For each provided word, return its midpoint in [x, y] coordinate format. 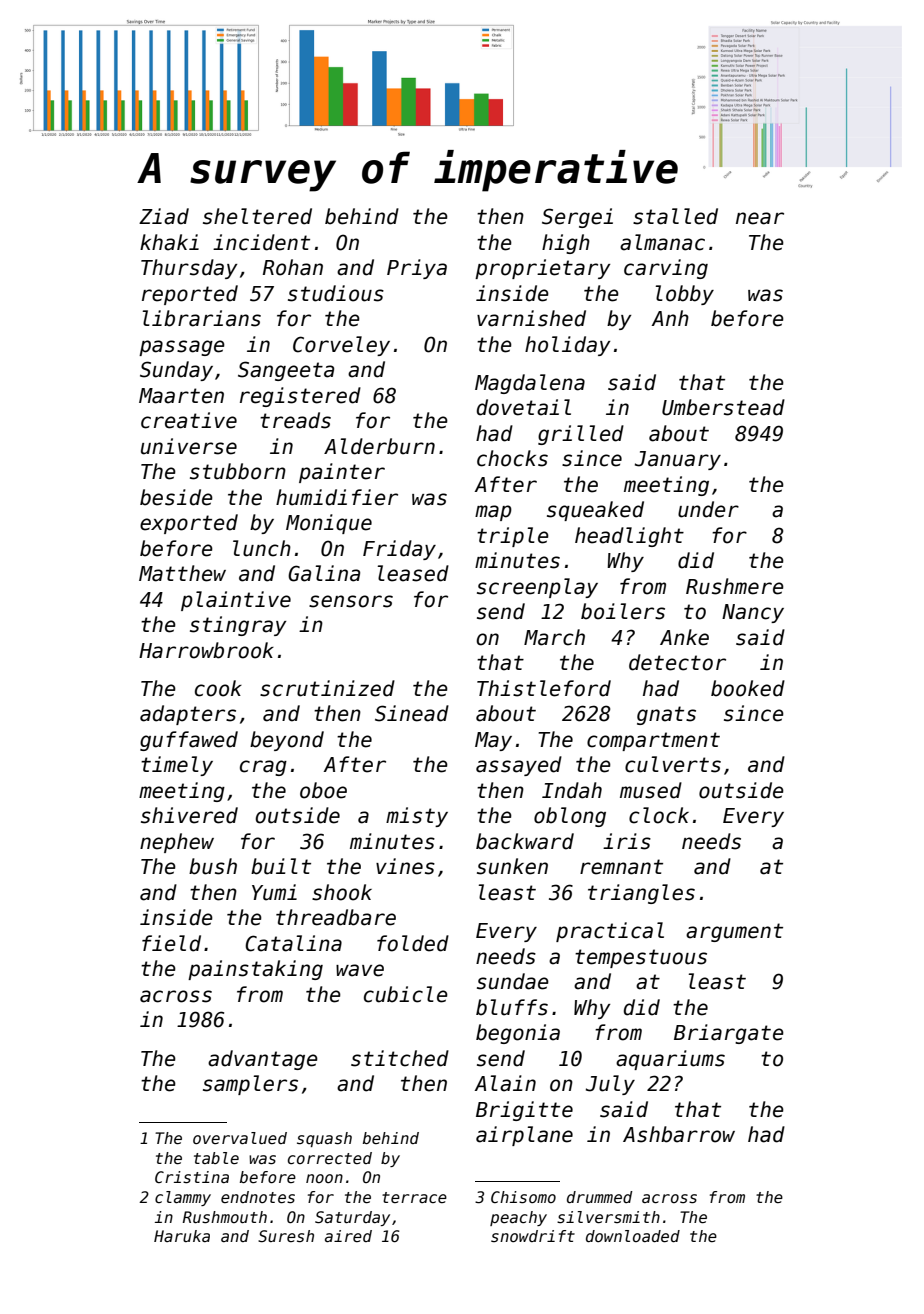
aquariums [670, 1060]
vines [405, 866]
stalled [675, 216]
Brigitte [524, 1111]
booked [748, 688]
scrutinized [327, 688]
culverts [673, 764]
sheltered [257, 216]
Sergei [577, 218]
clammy [183, 1198]
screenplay [537, 588]
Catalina [293, 943]
